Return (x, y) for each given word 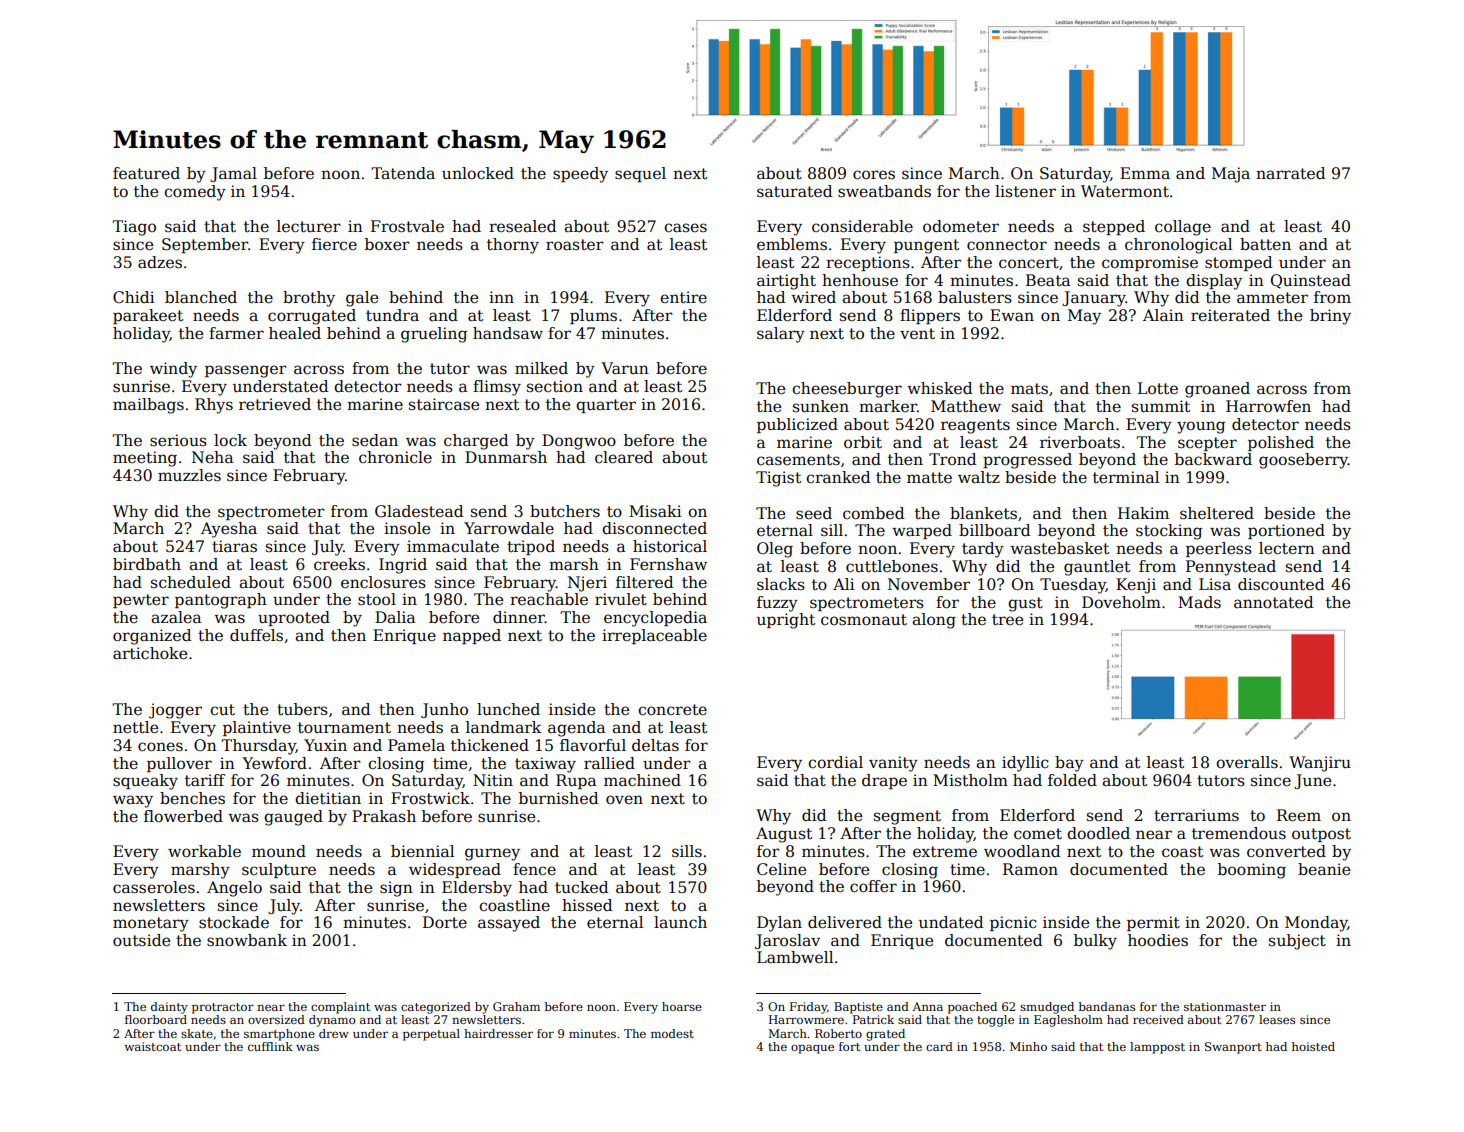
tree (1007, 620)
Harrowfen (1268, 406)
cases (685, 228)
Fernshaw (668, 564)
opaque (812, 1049)
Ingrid (403, 566)
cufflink (270, 1046)
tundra (392, 315)
